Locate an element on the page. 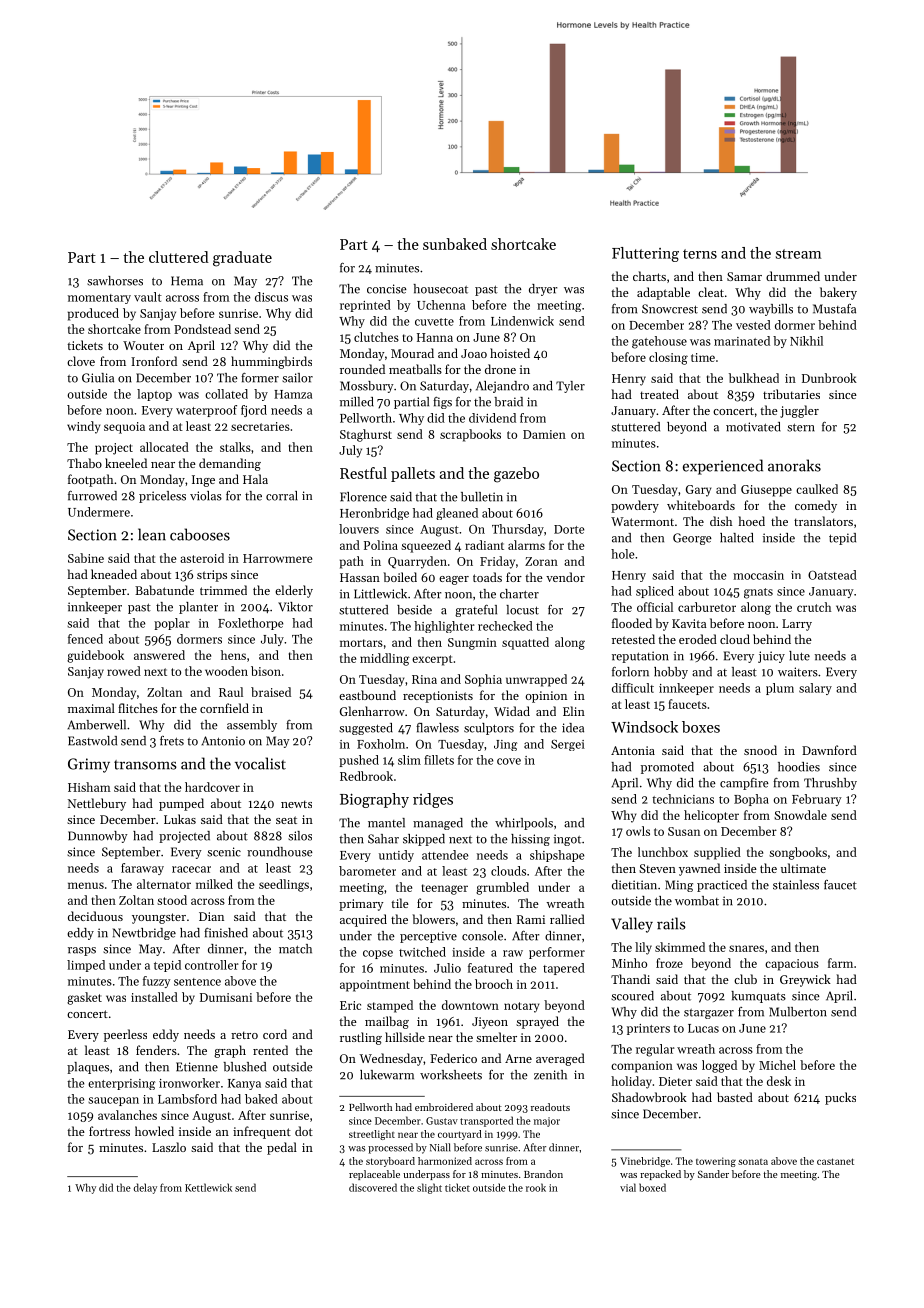 This document has height=1308, width=924. terns is located at coordinates (700, 254).
